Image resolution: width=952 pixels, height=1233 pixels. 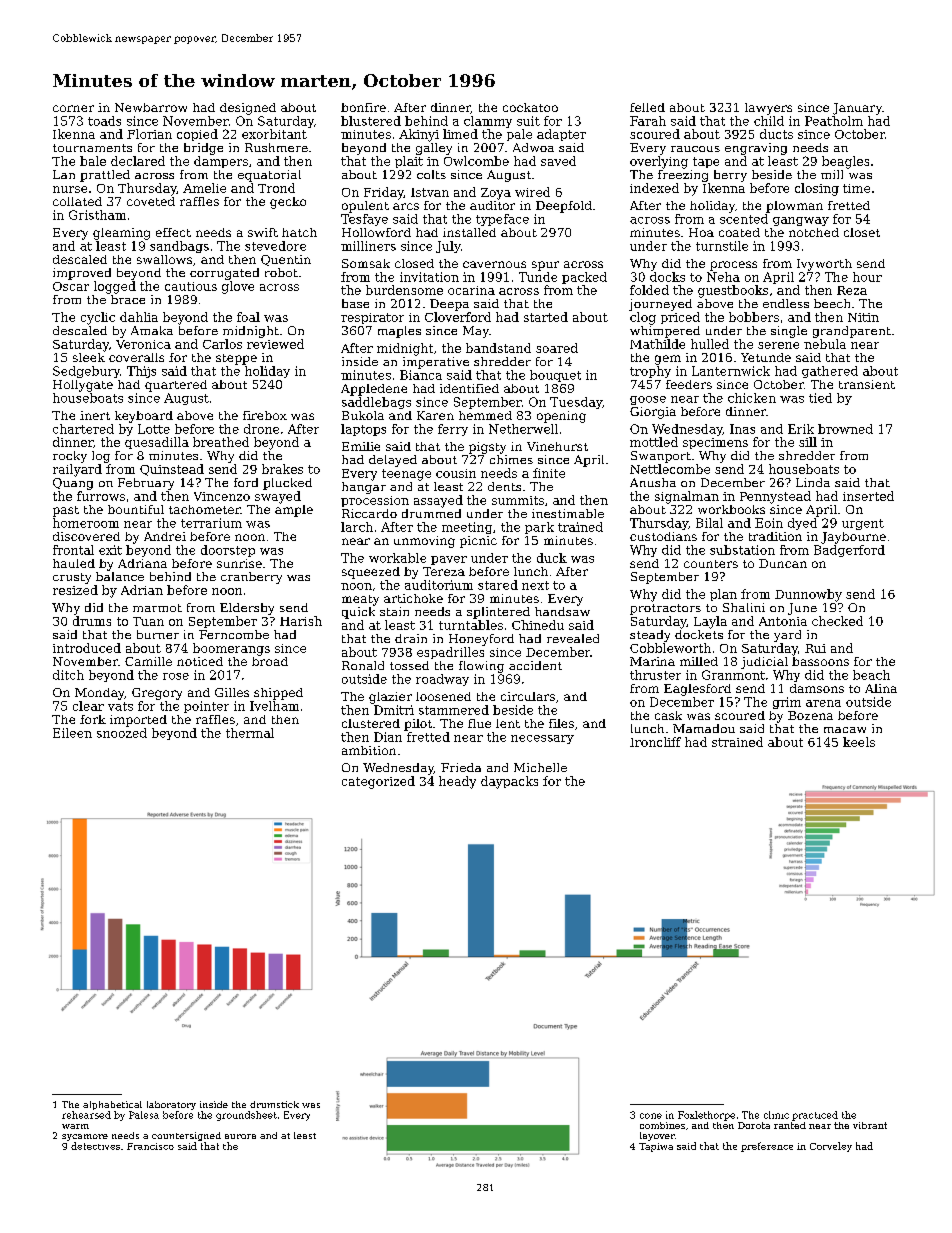 I want to click on Adwoa, so click(x=533, y=147).
